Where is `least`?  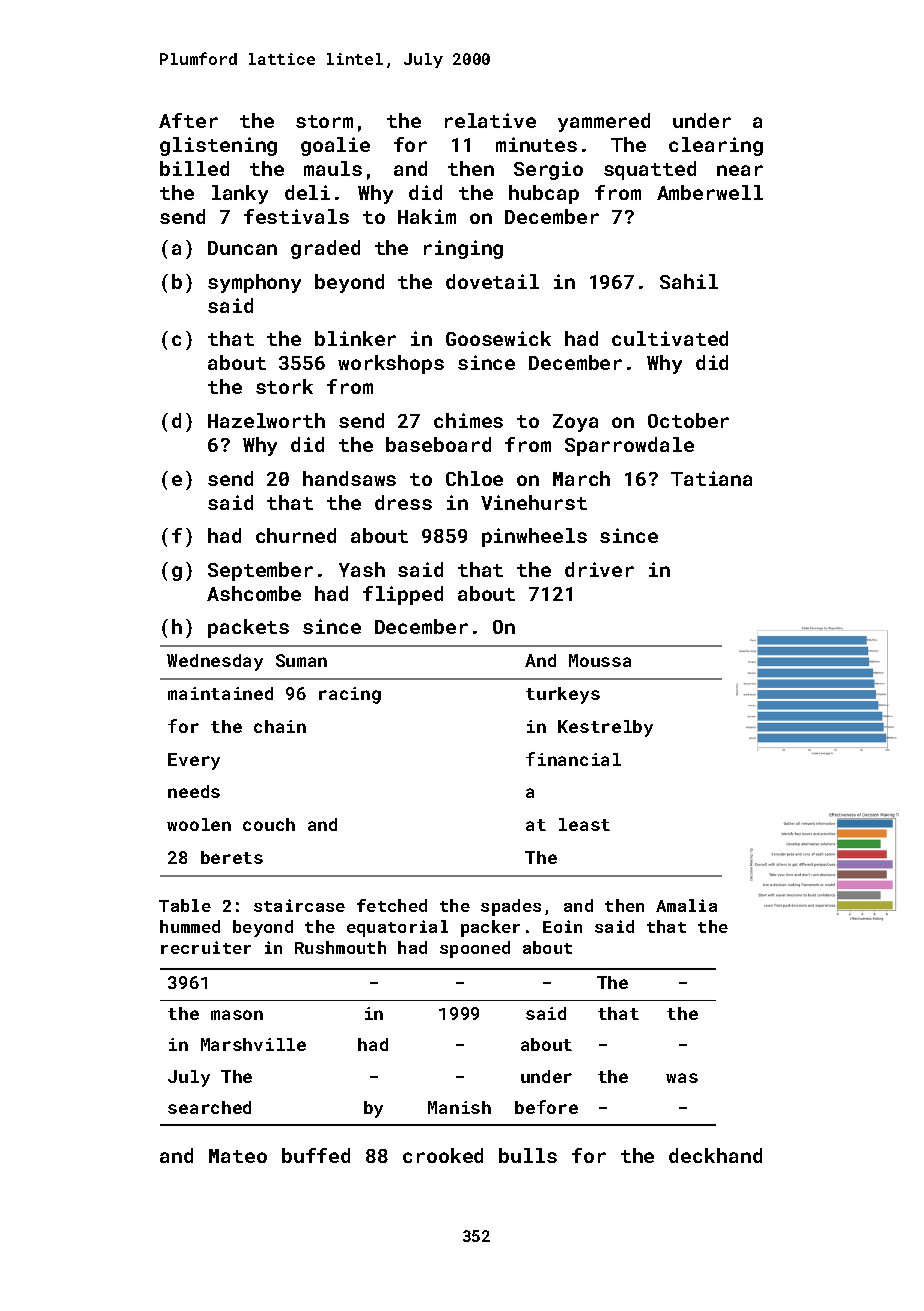 least is located at coordinates (584, 824).
